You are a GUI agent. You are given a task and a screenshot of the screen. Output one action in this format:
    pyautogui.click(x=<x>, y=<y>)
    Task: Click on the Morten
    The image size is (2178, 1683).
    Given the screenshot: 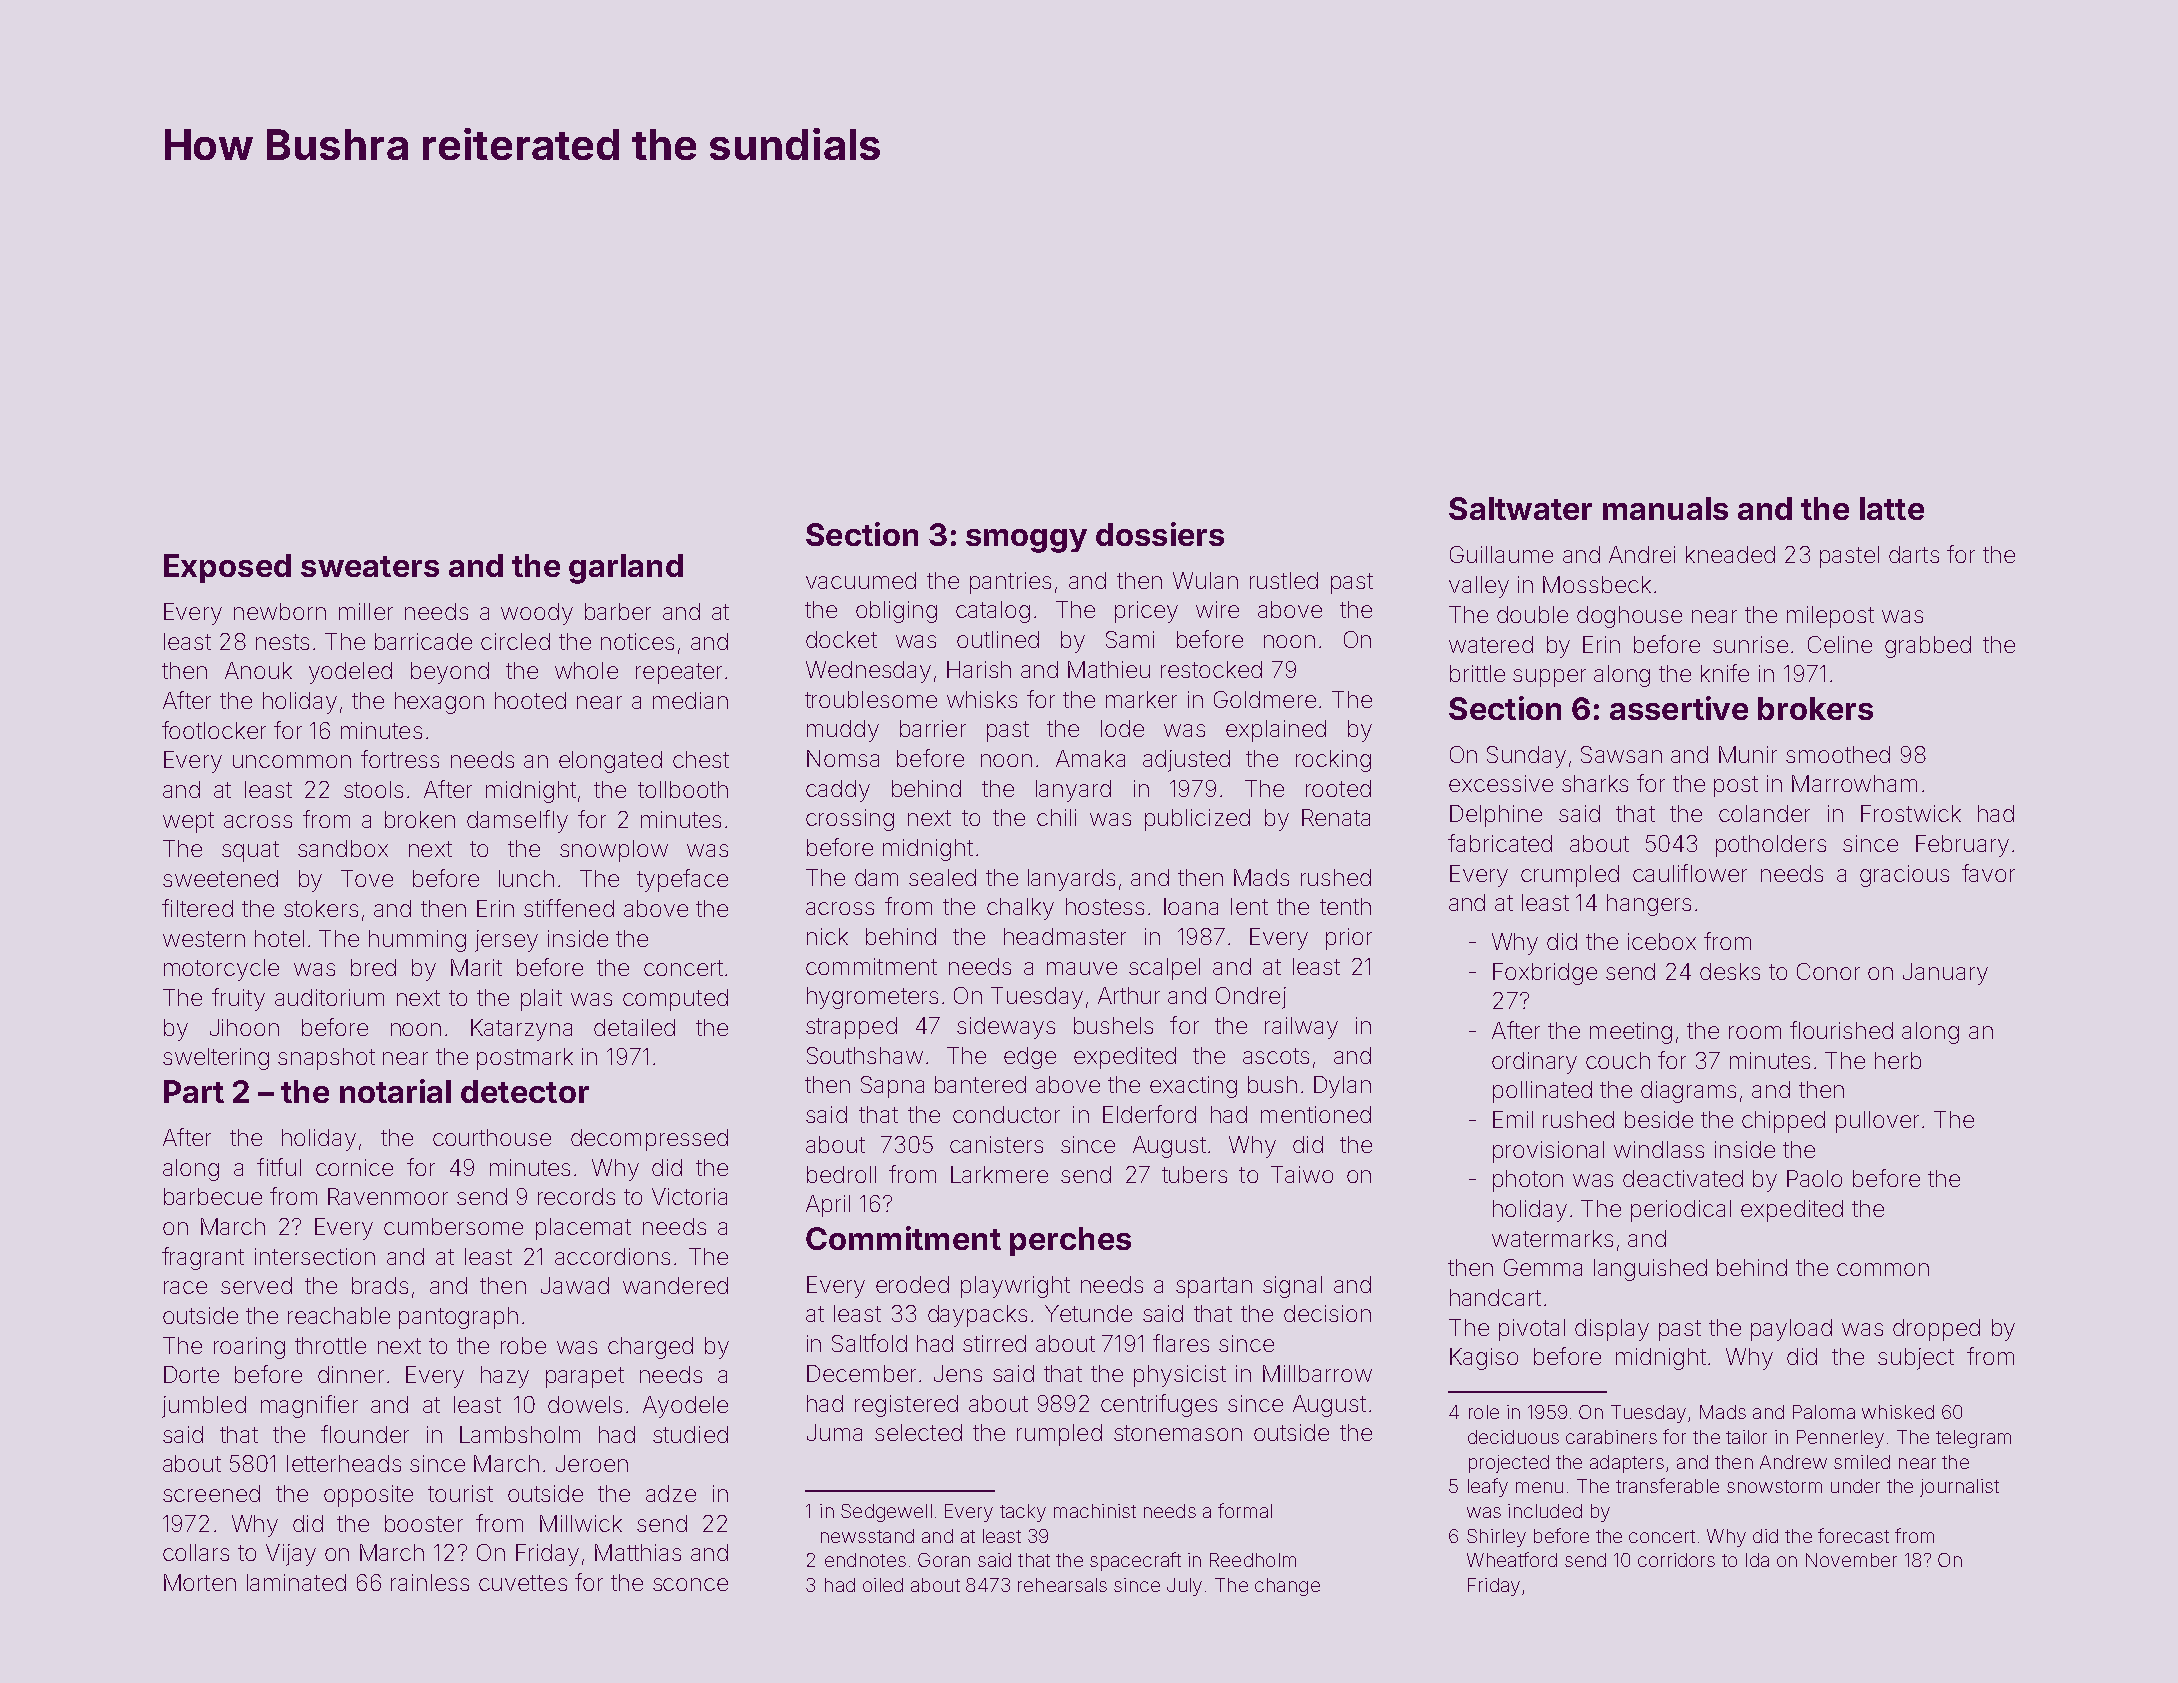 What is the action you would take?
    pyautogui.click(x=200, y=1582)
